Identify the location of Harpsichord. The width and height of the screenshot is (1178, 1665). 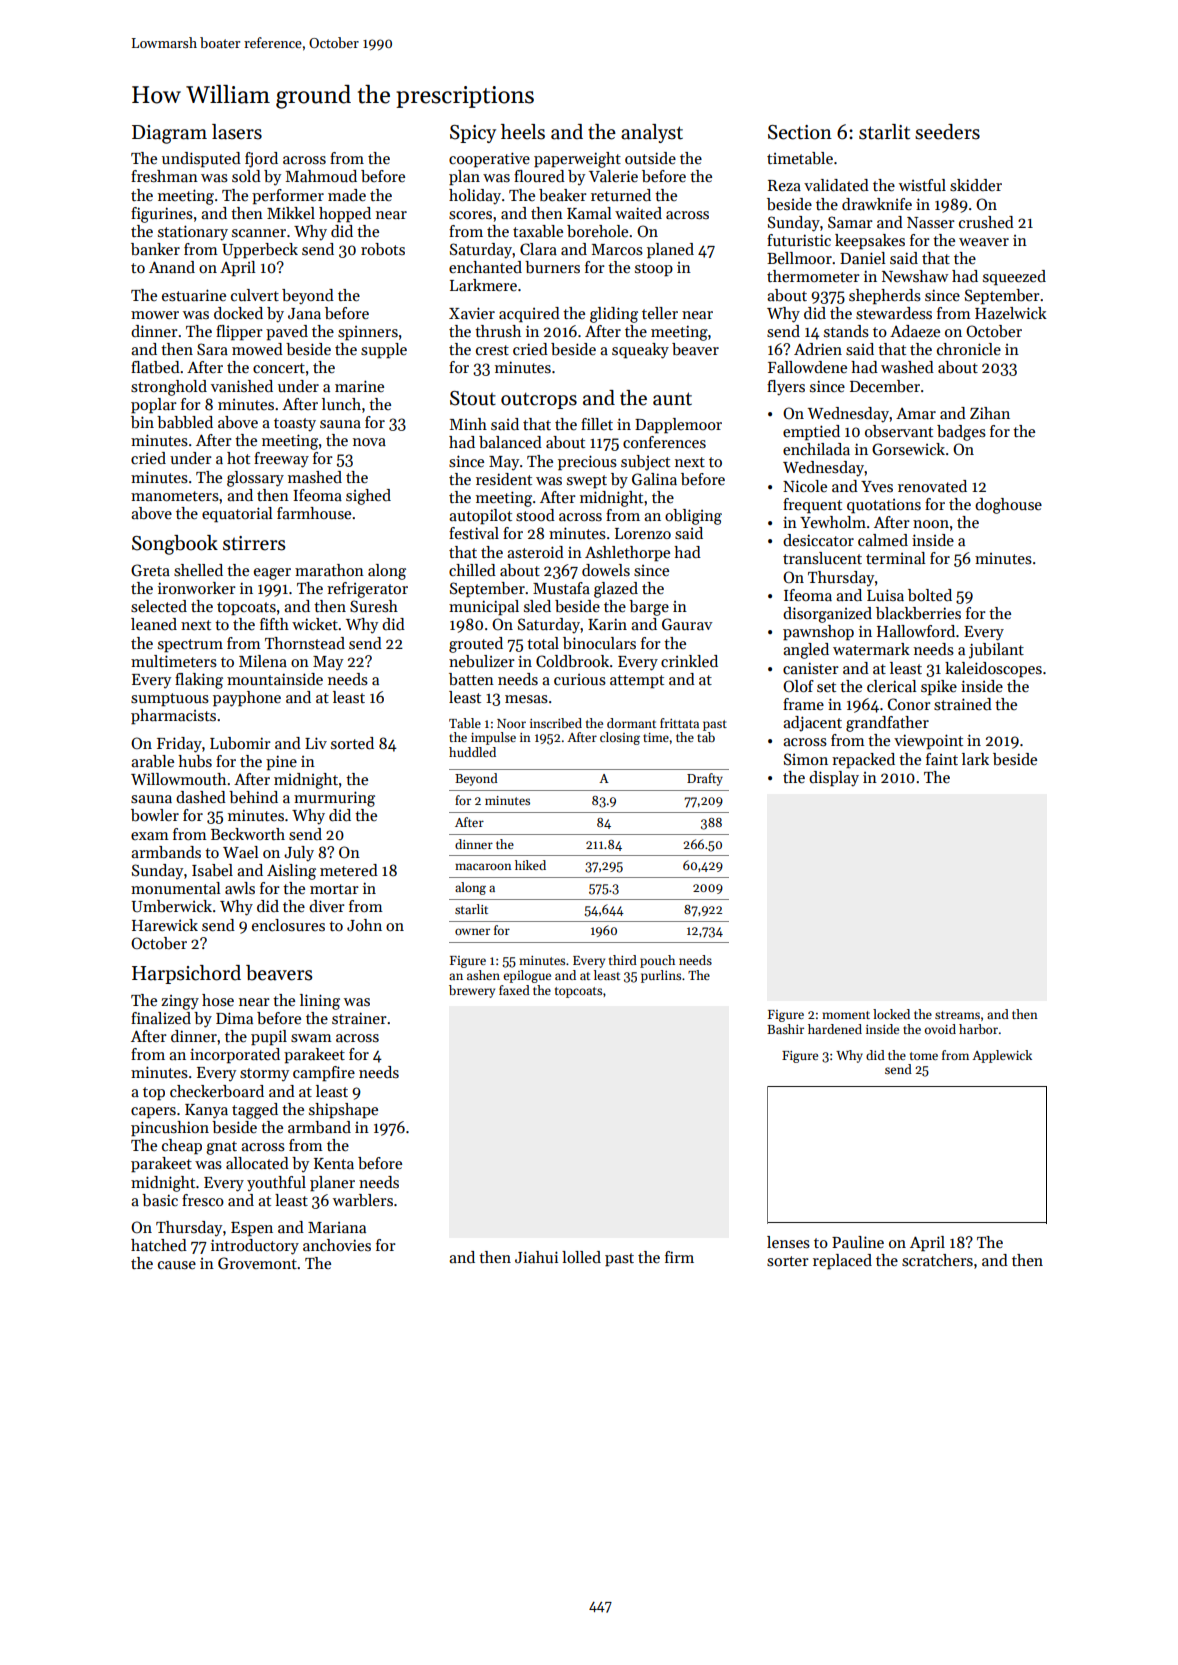
(186, 974).
